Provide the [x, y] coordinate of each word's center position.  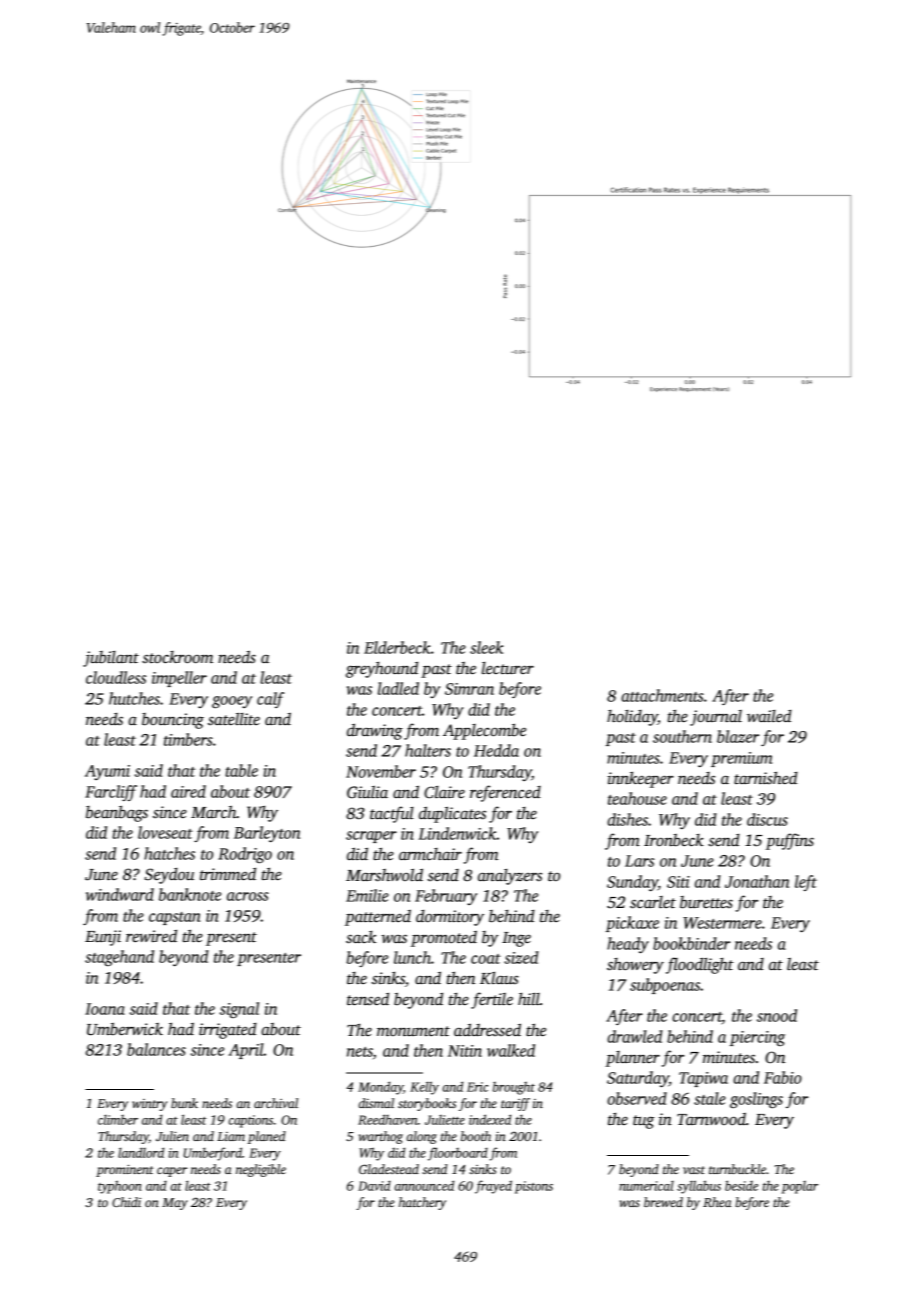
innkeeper [641, 779]
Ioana [105, 1009]
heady [628, 945]
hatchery [422, 1203]
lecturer [508, 668]
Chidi [126, 1202]
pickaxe [632, 924]
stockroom [177, 657]
